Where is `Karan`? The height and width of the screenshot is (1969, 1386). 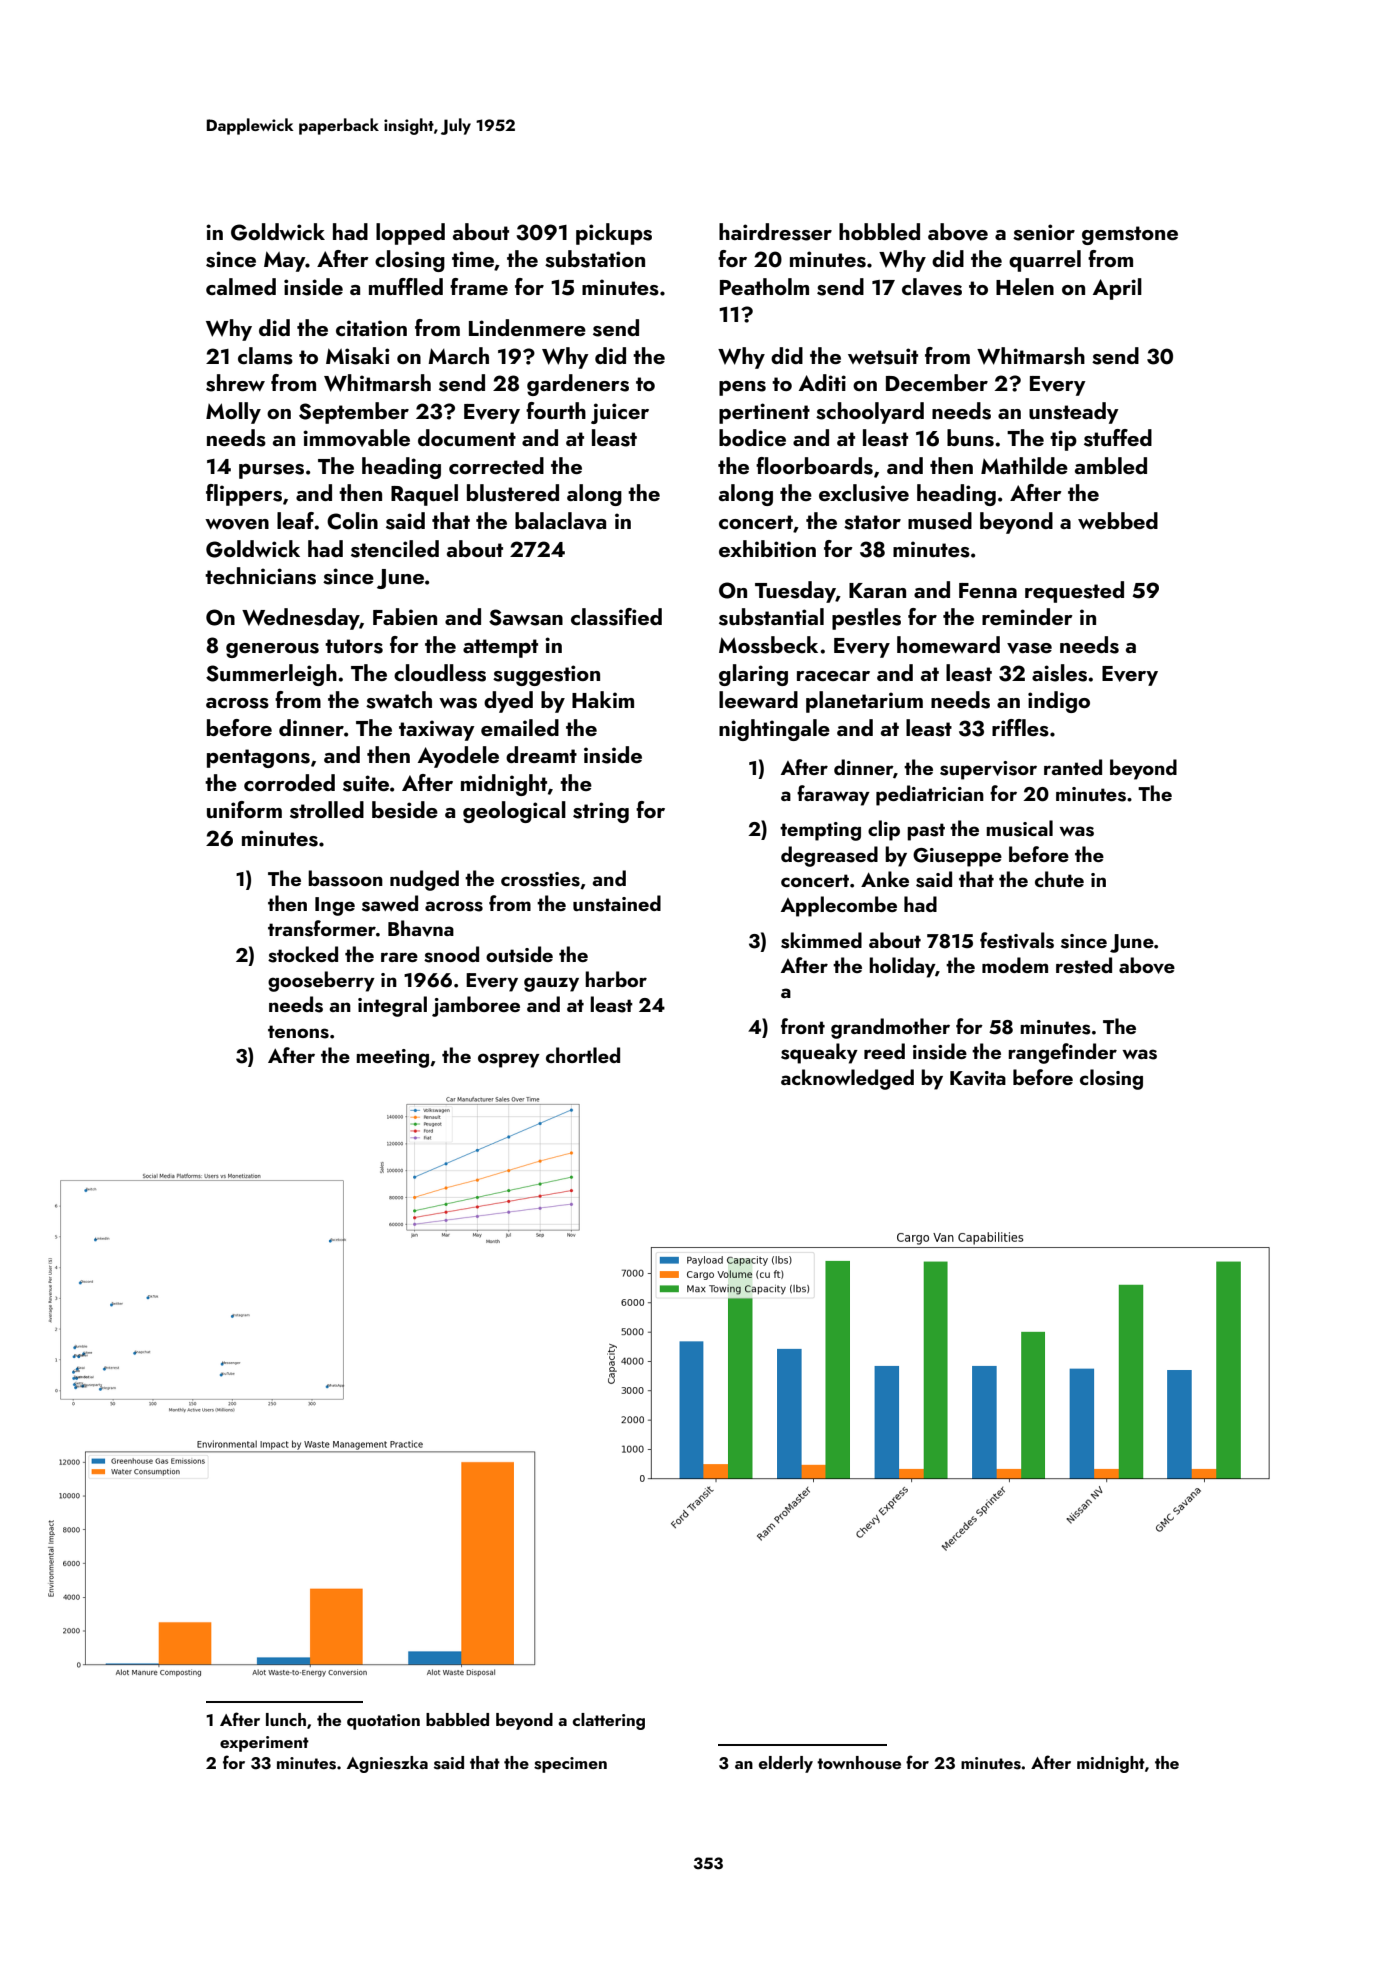
Karan is located at coordinates (877, 590).
